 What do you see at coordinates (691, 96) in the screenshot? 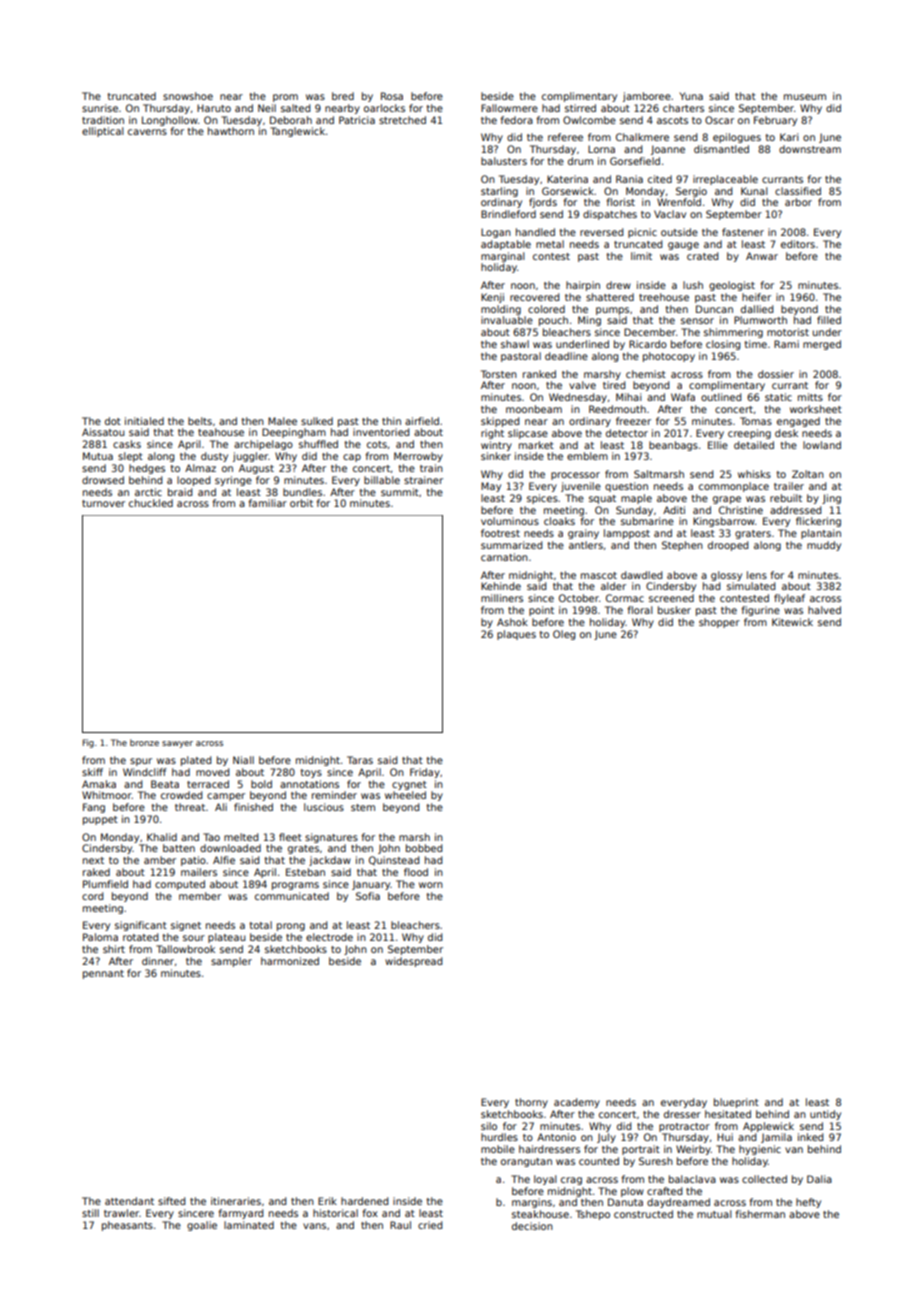
I see `Yuna` at bounding box center [691, 96].
